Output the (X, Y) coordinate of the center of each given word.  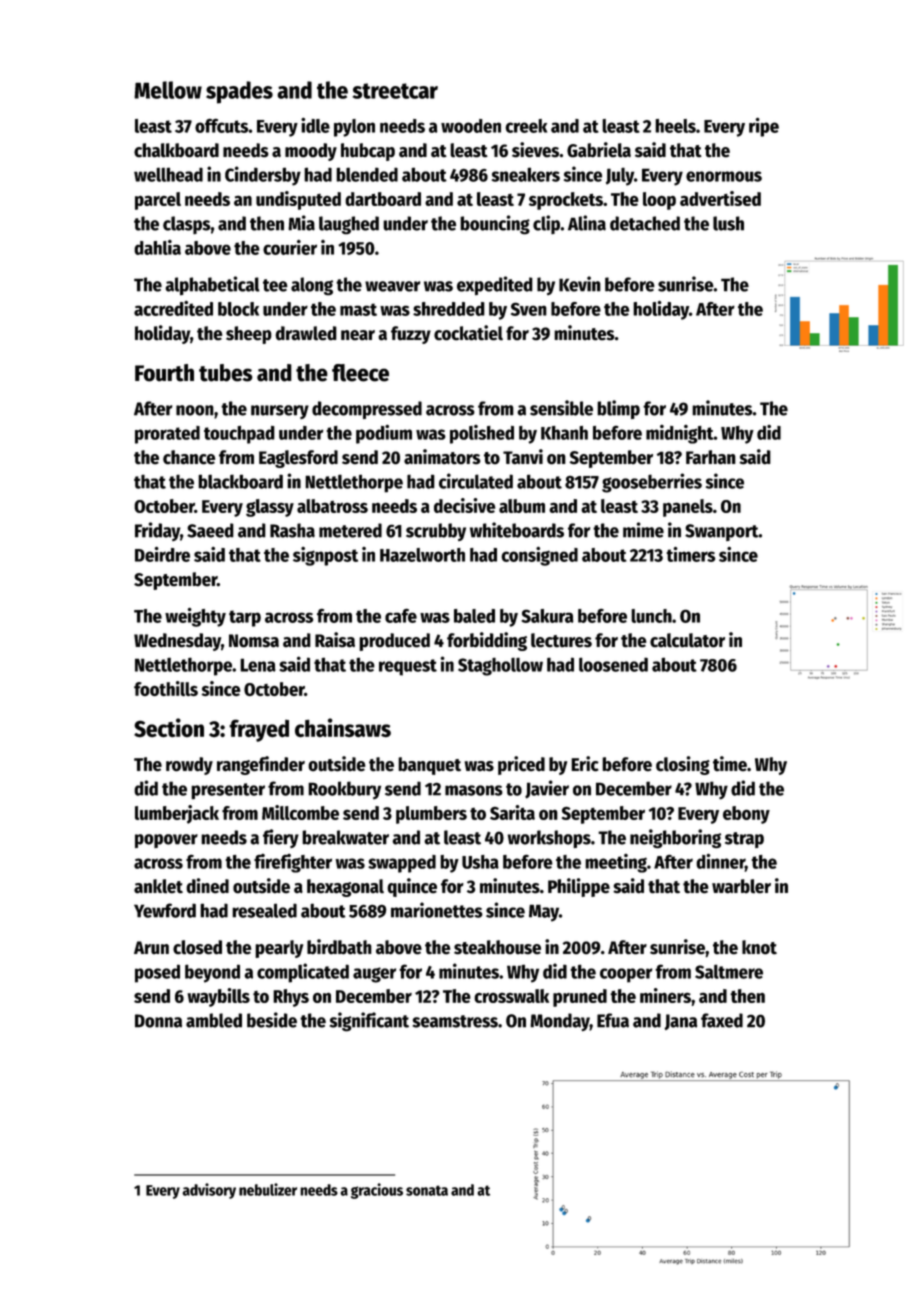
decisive (465, 505)
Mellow (168, 90)
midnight (680, 434)
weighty (195, 617)
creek (526, 126)
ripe (764, 127)
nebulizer (268, 1189)
